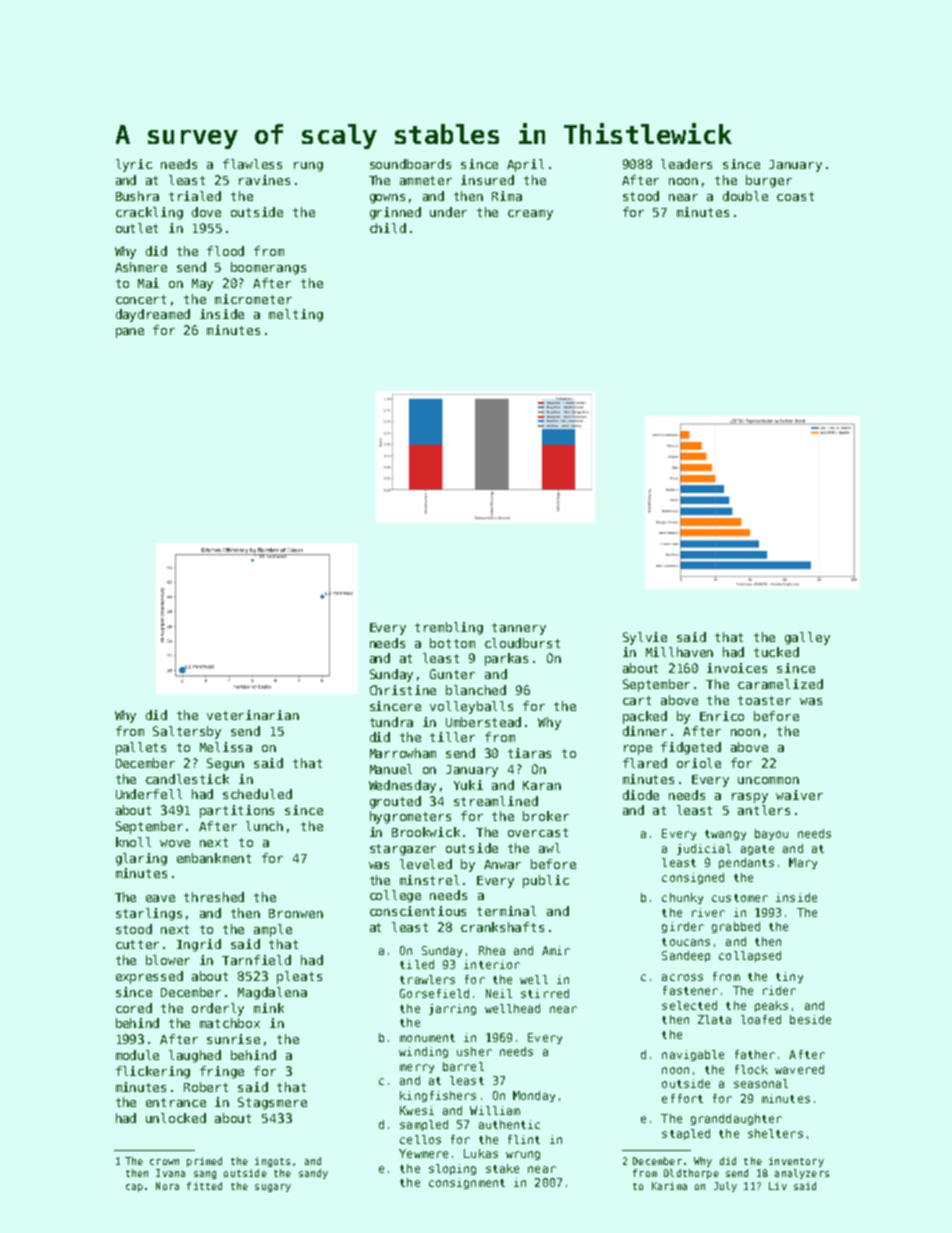 The height and width of the page is (1233, 952). What do you see at coordinates (130, 333) in the page?
I see `pane` at bounding box center [130, 333].
